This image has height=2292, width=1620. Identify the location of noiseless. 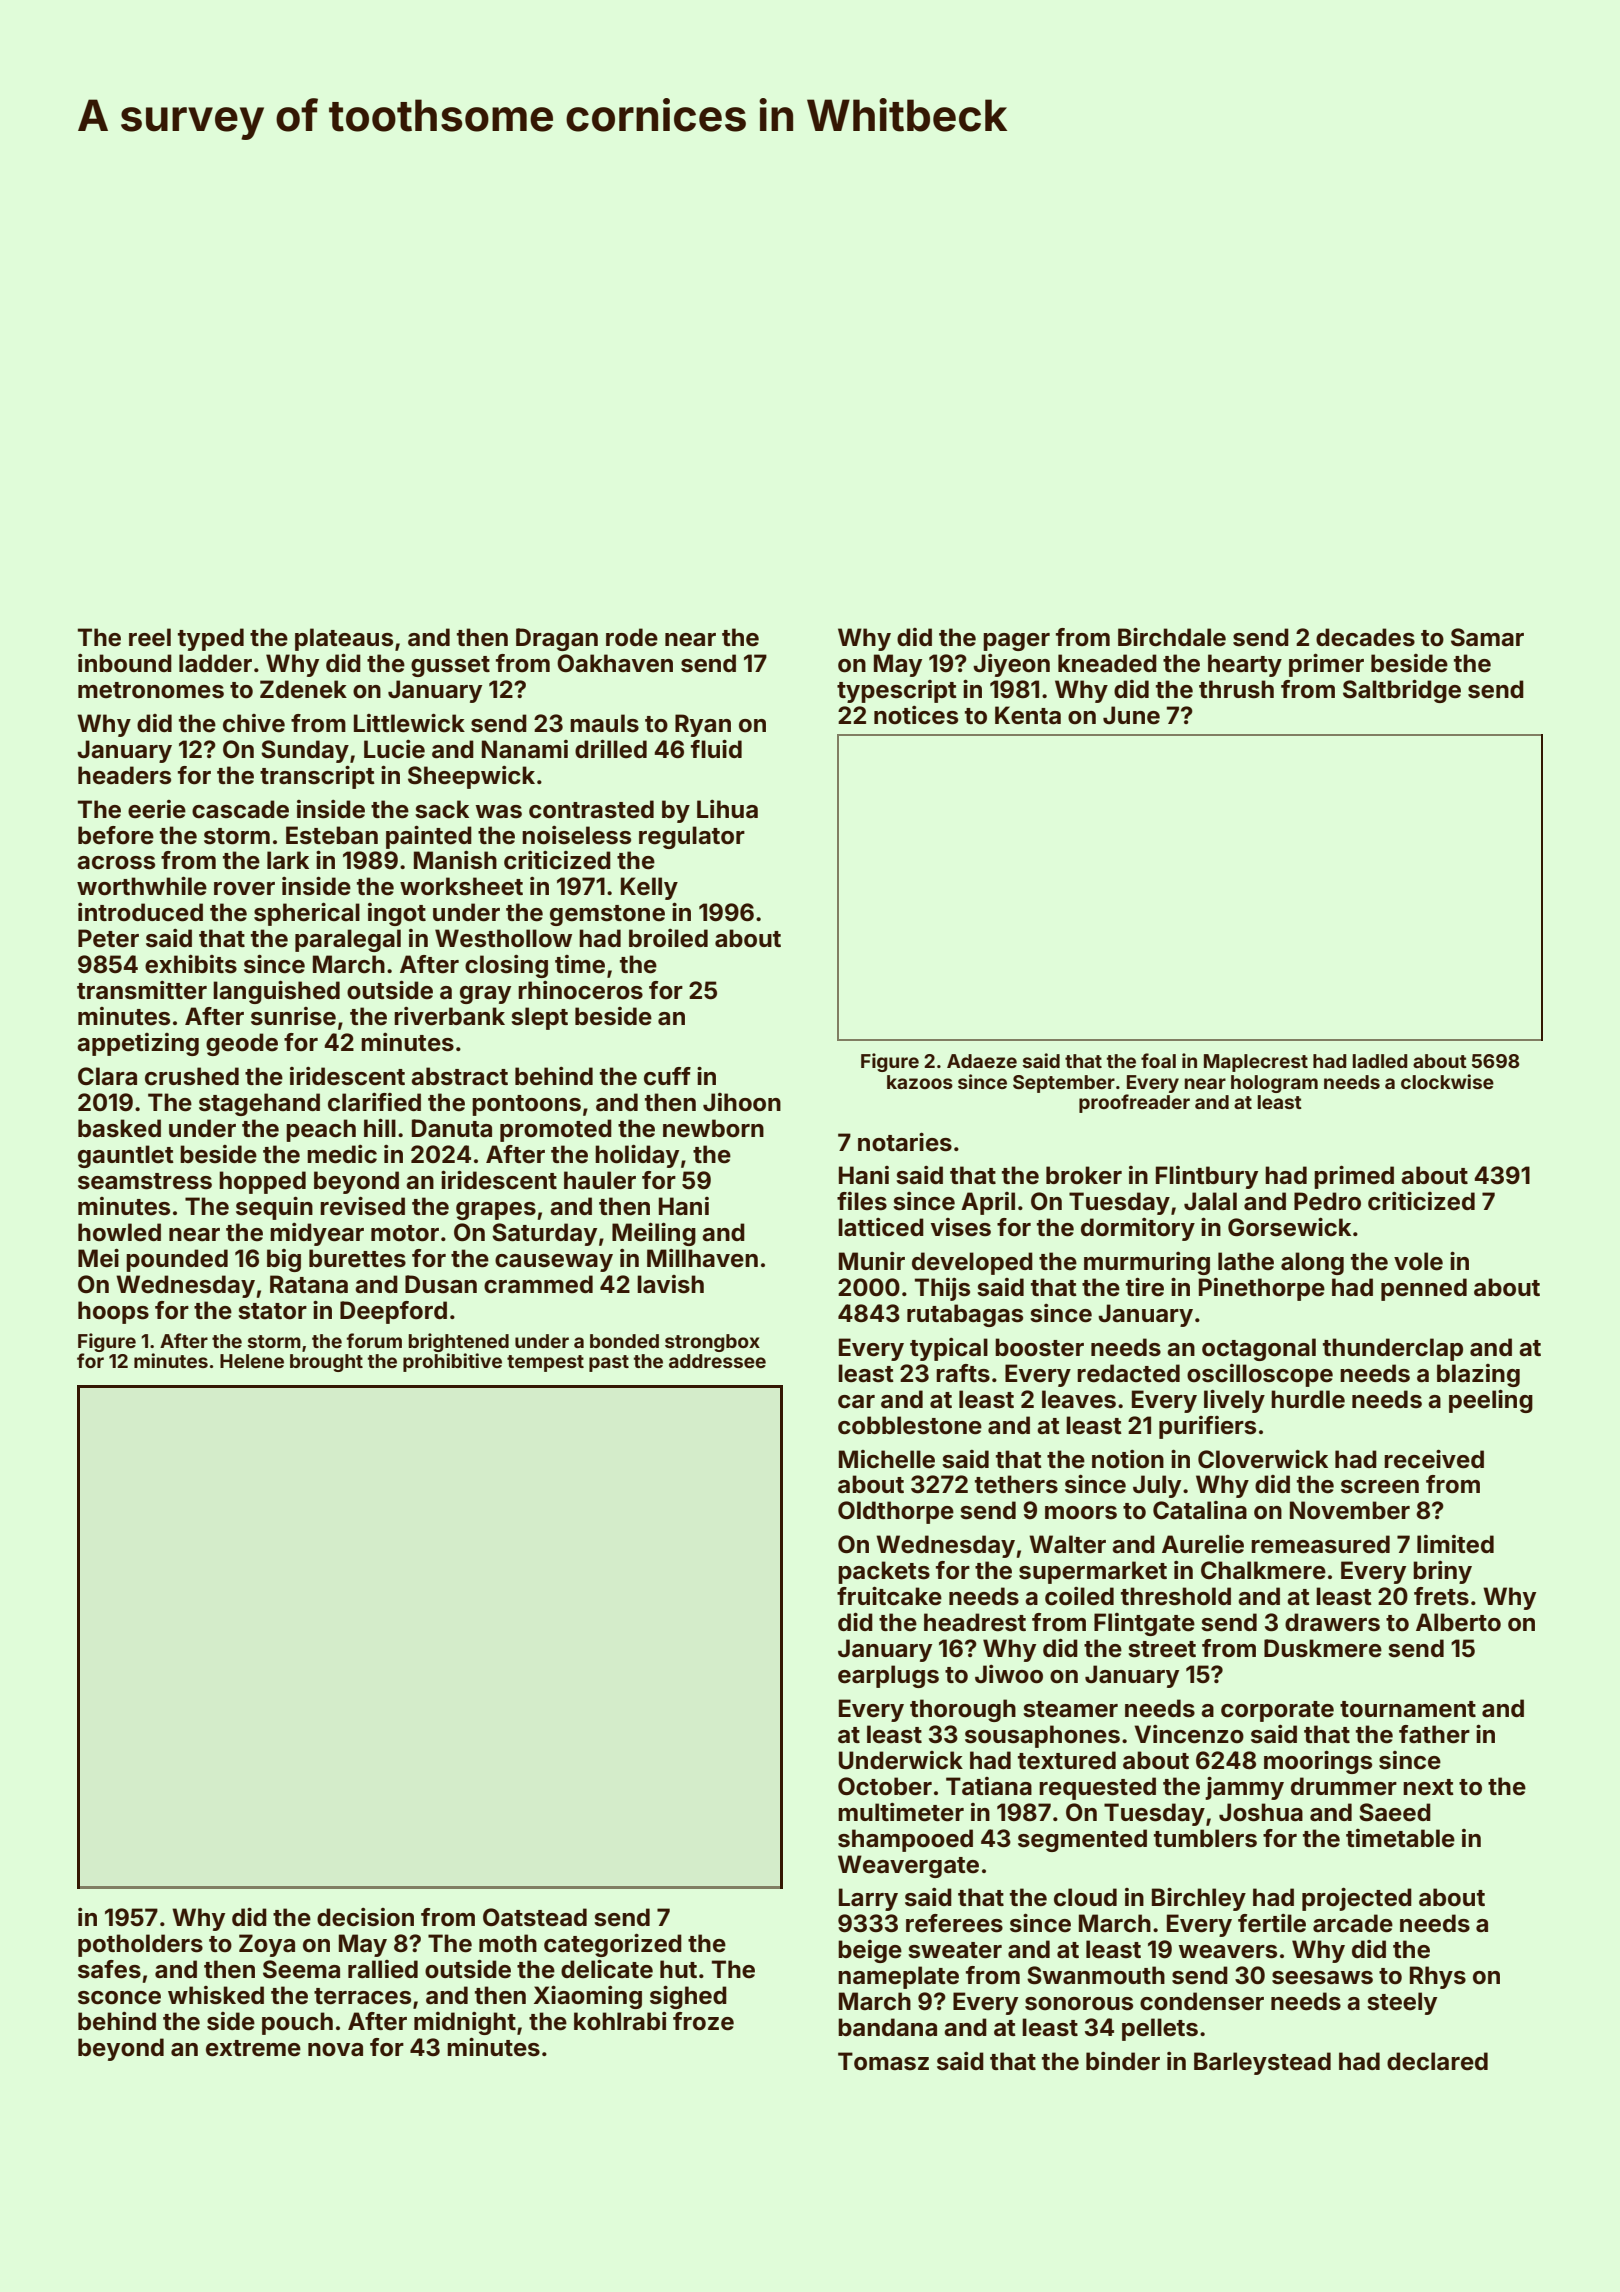
(576, 835).
